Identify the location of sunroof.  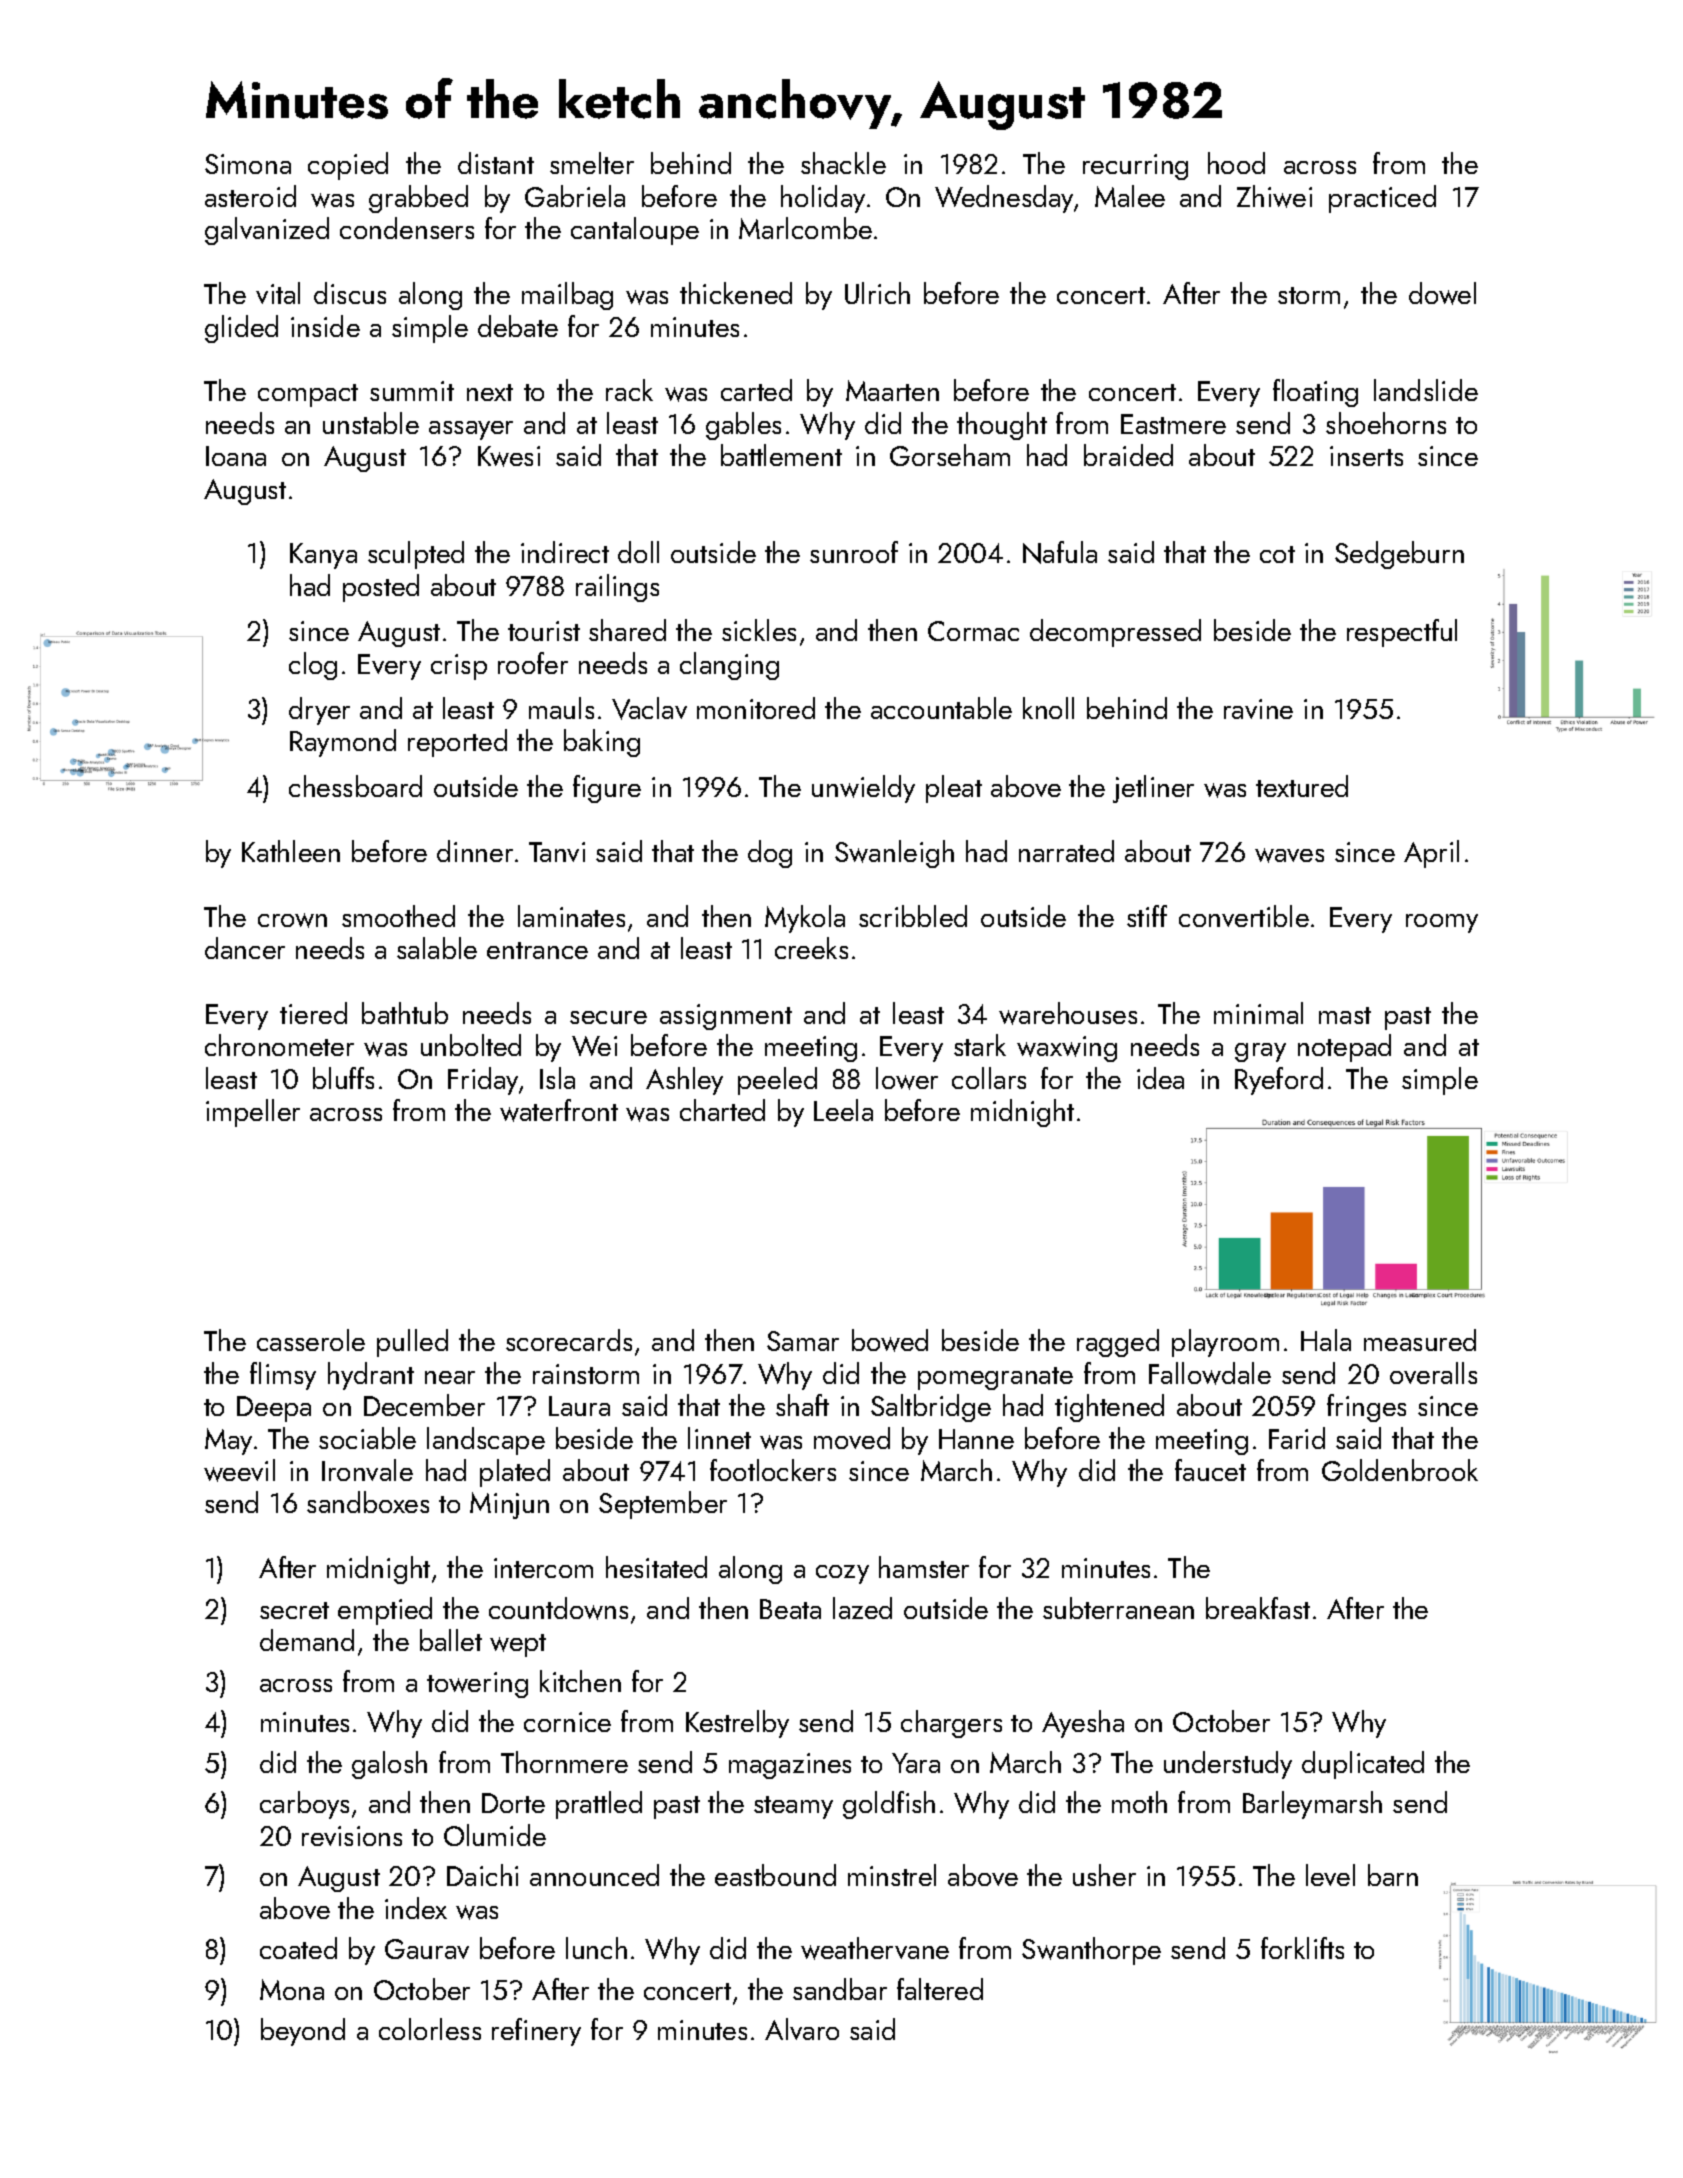
(854, 552).
